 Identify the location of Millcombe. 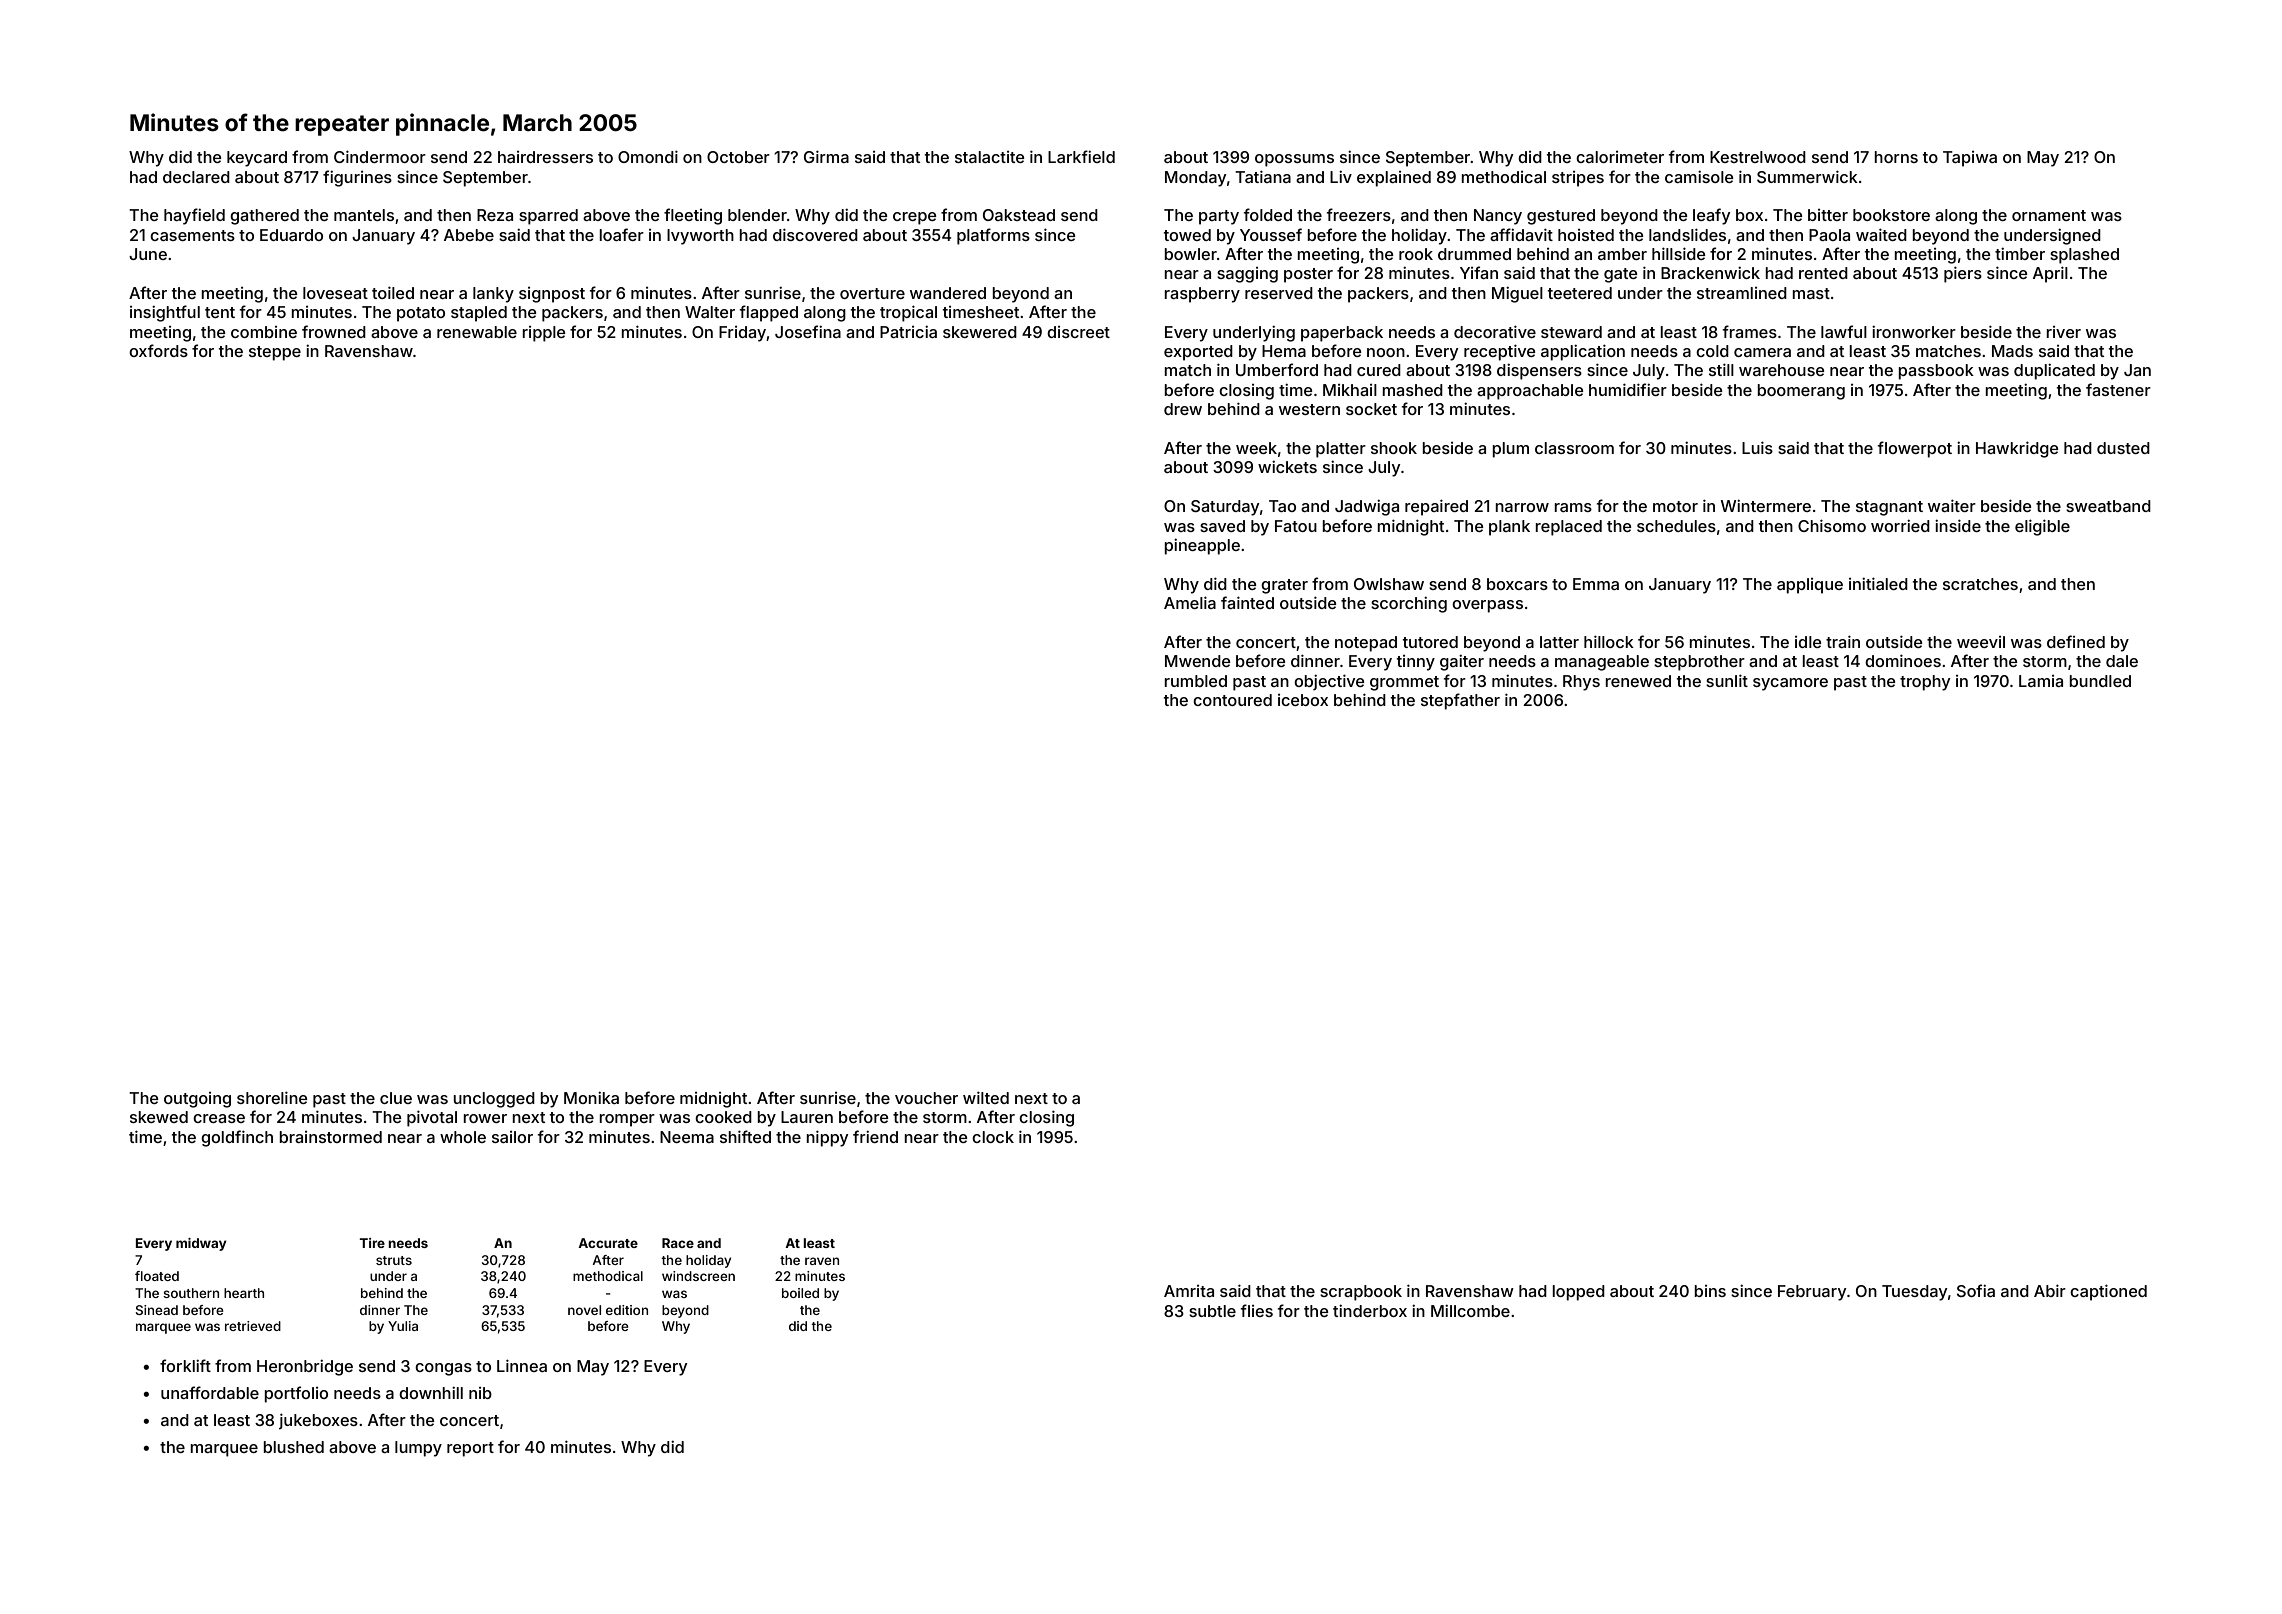
(1470, 1311).
